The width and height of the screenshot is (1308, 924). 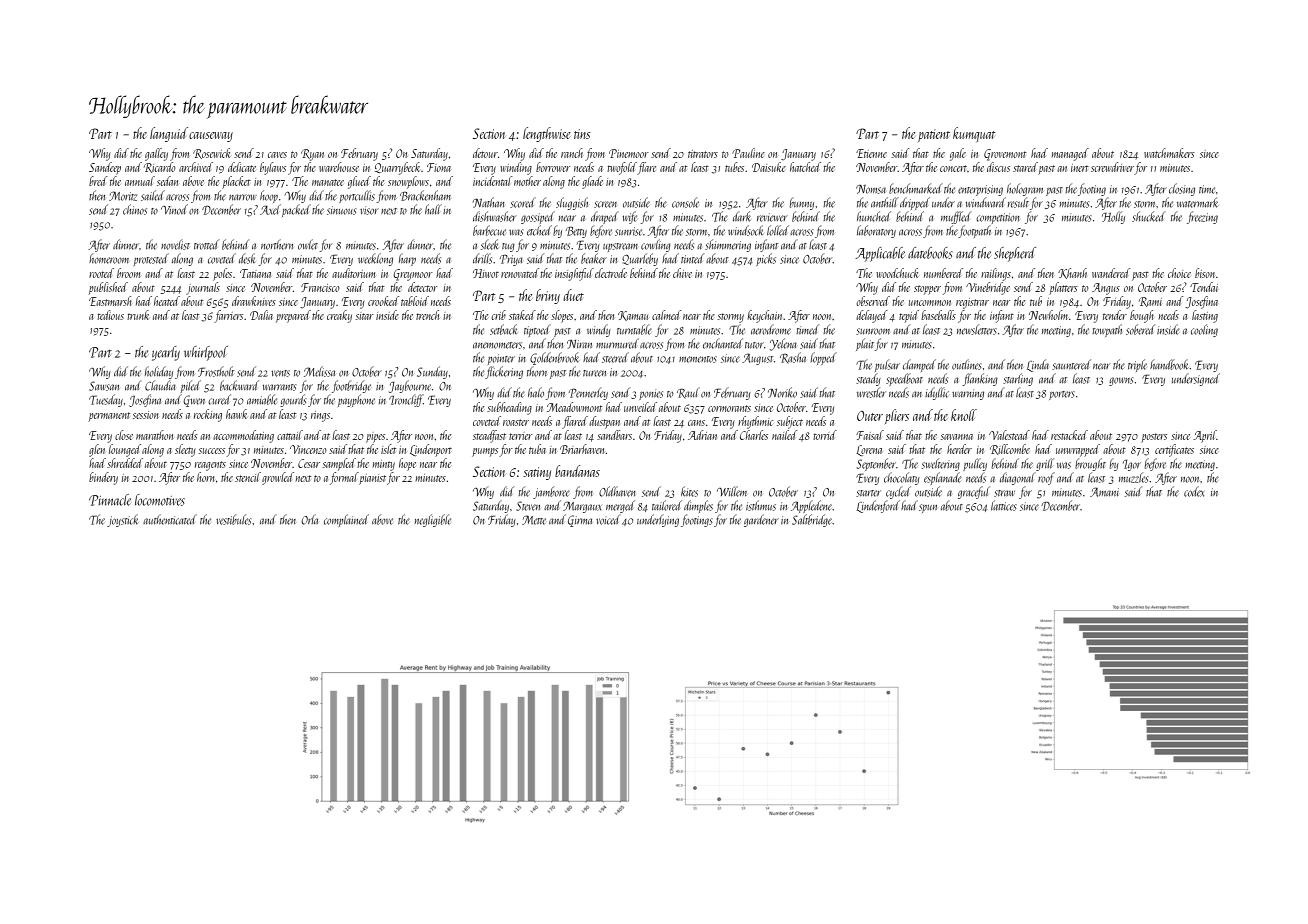 I want to click on Vinebridge, so click(x=988, y=288).
